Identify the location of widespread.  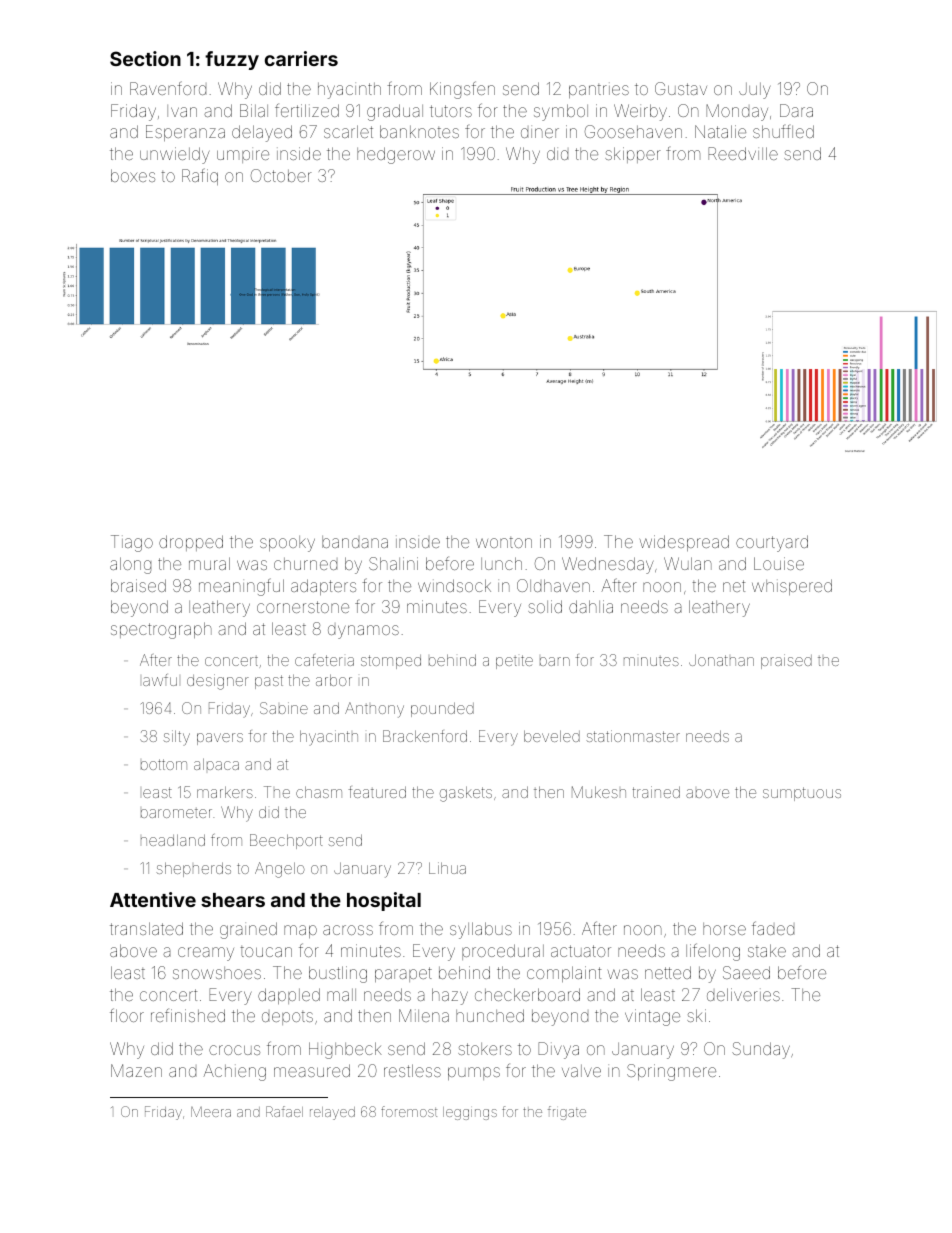
(684, 543).
